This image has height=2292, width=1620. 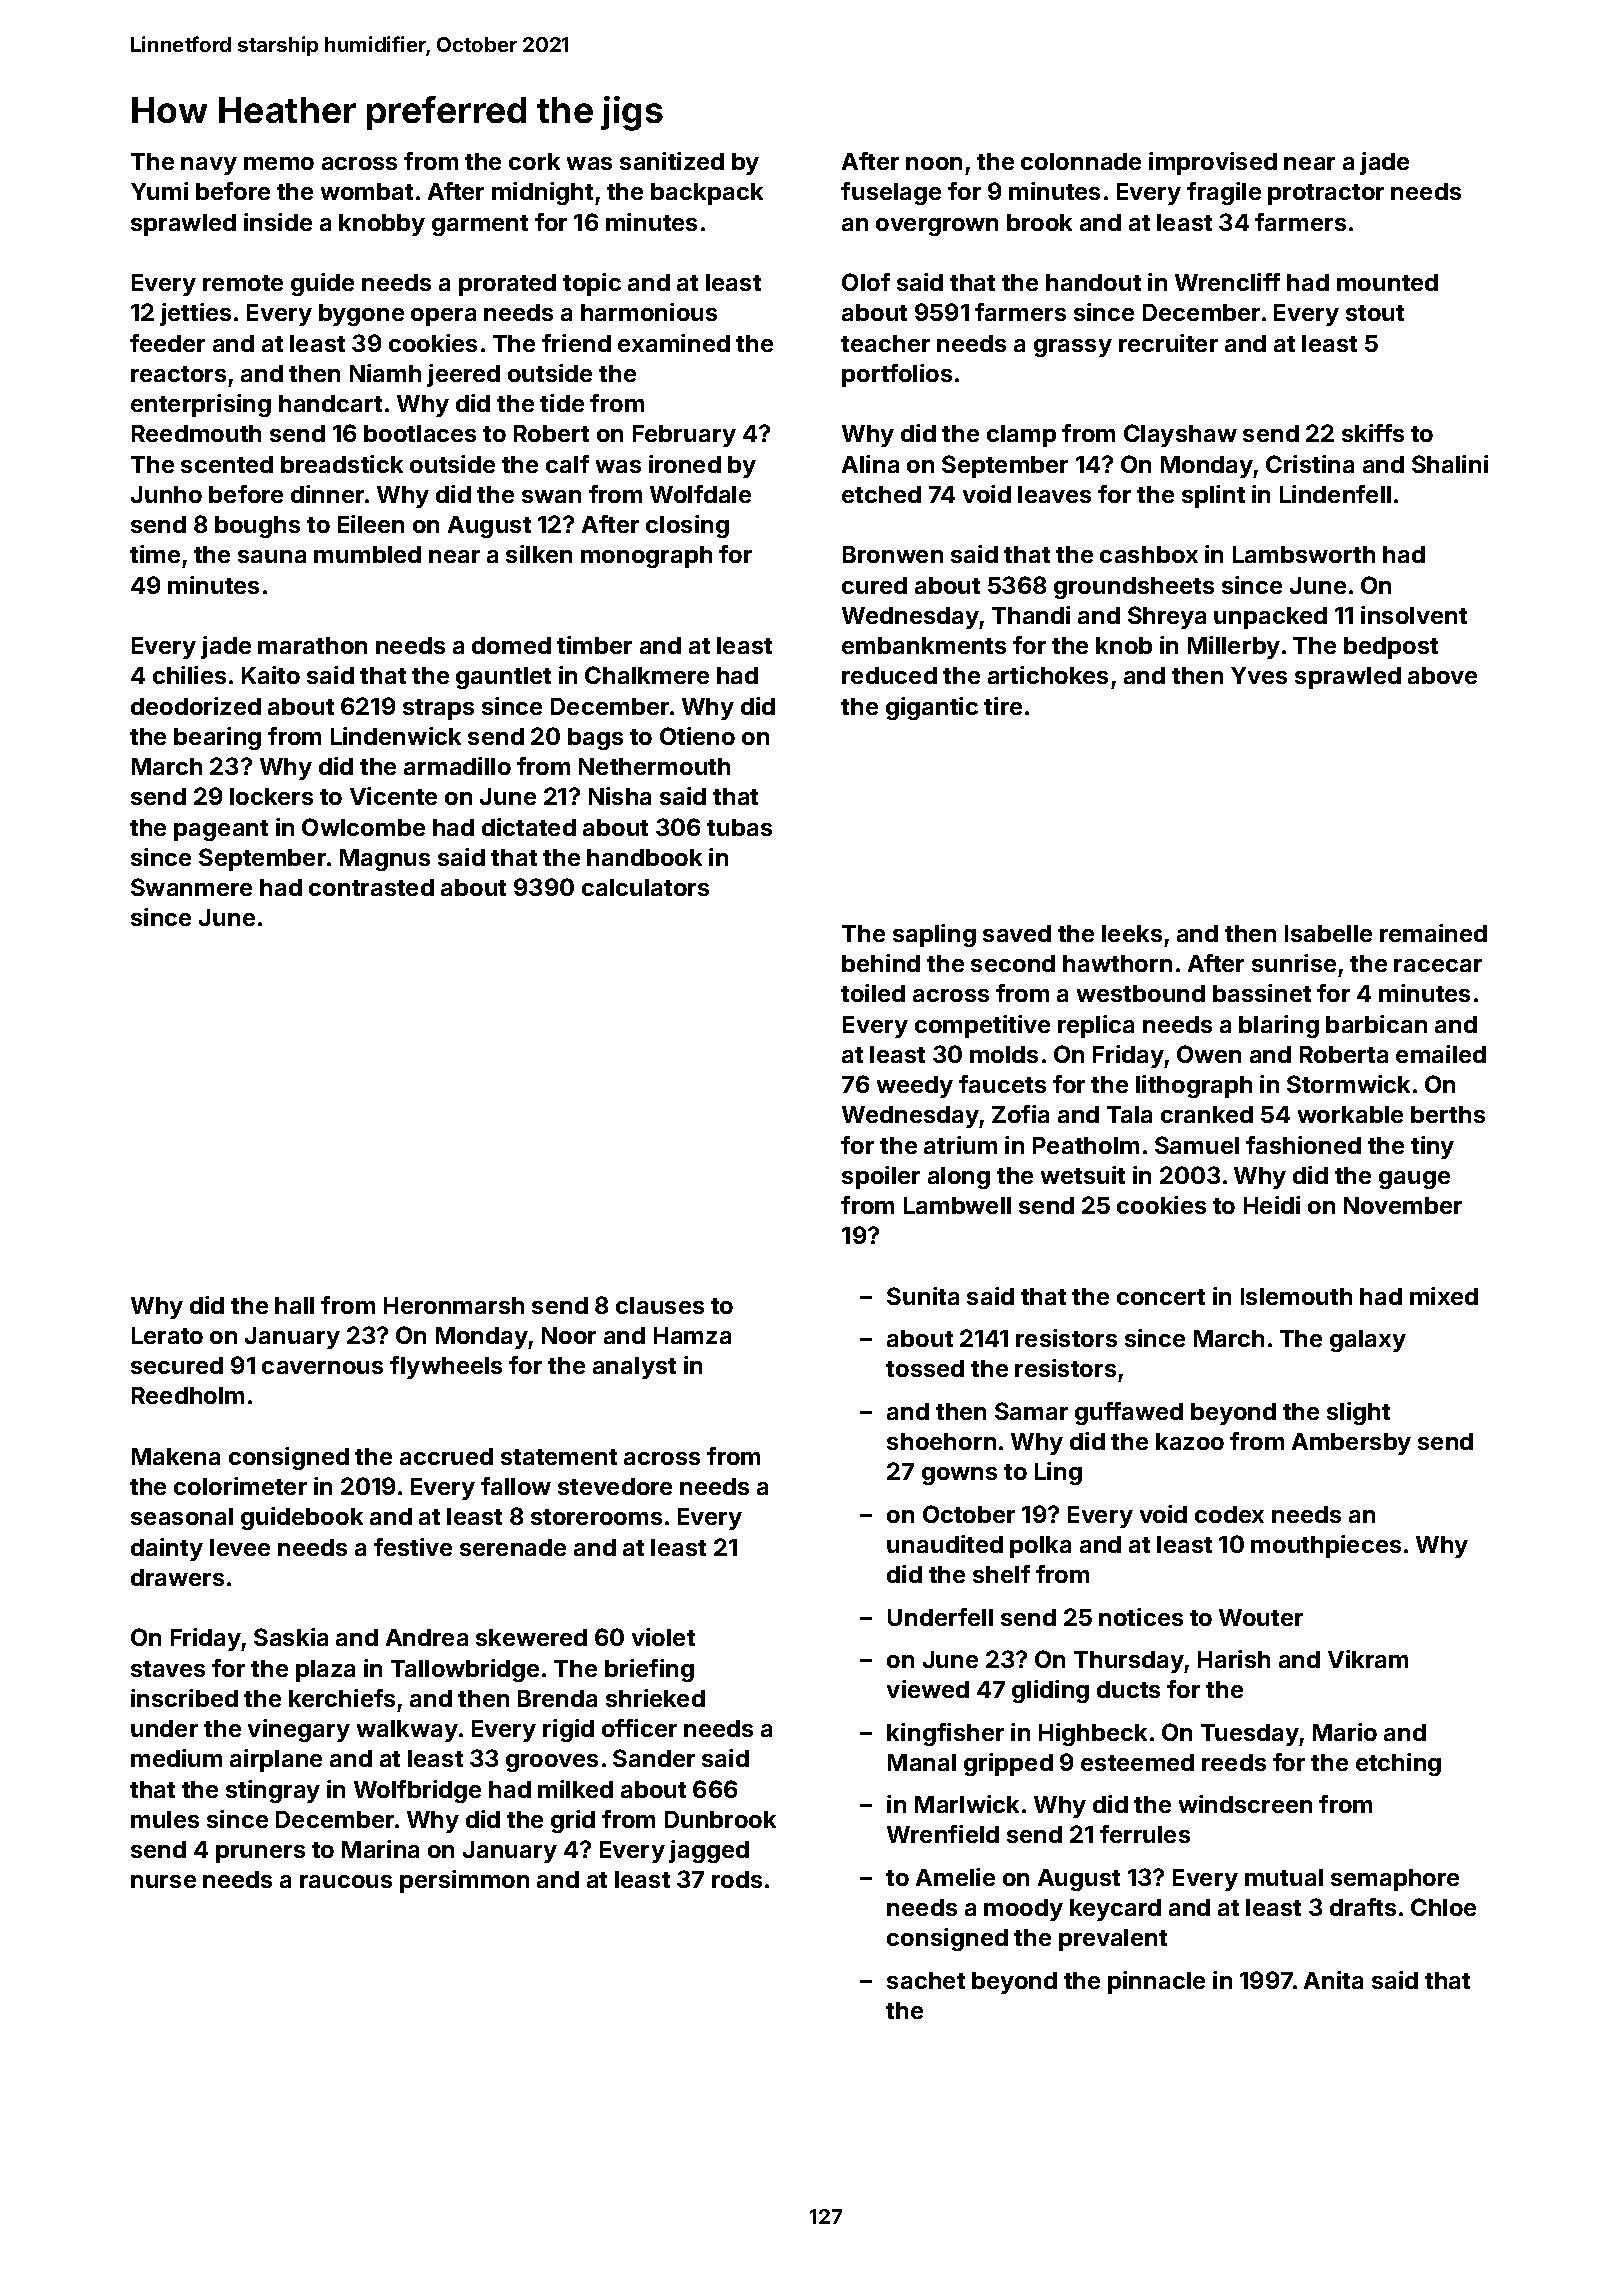 What do you see at coordinates (201, 405) in the image?
I see `enterprising` at bounding box center [201, 405].
